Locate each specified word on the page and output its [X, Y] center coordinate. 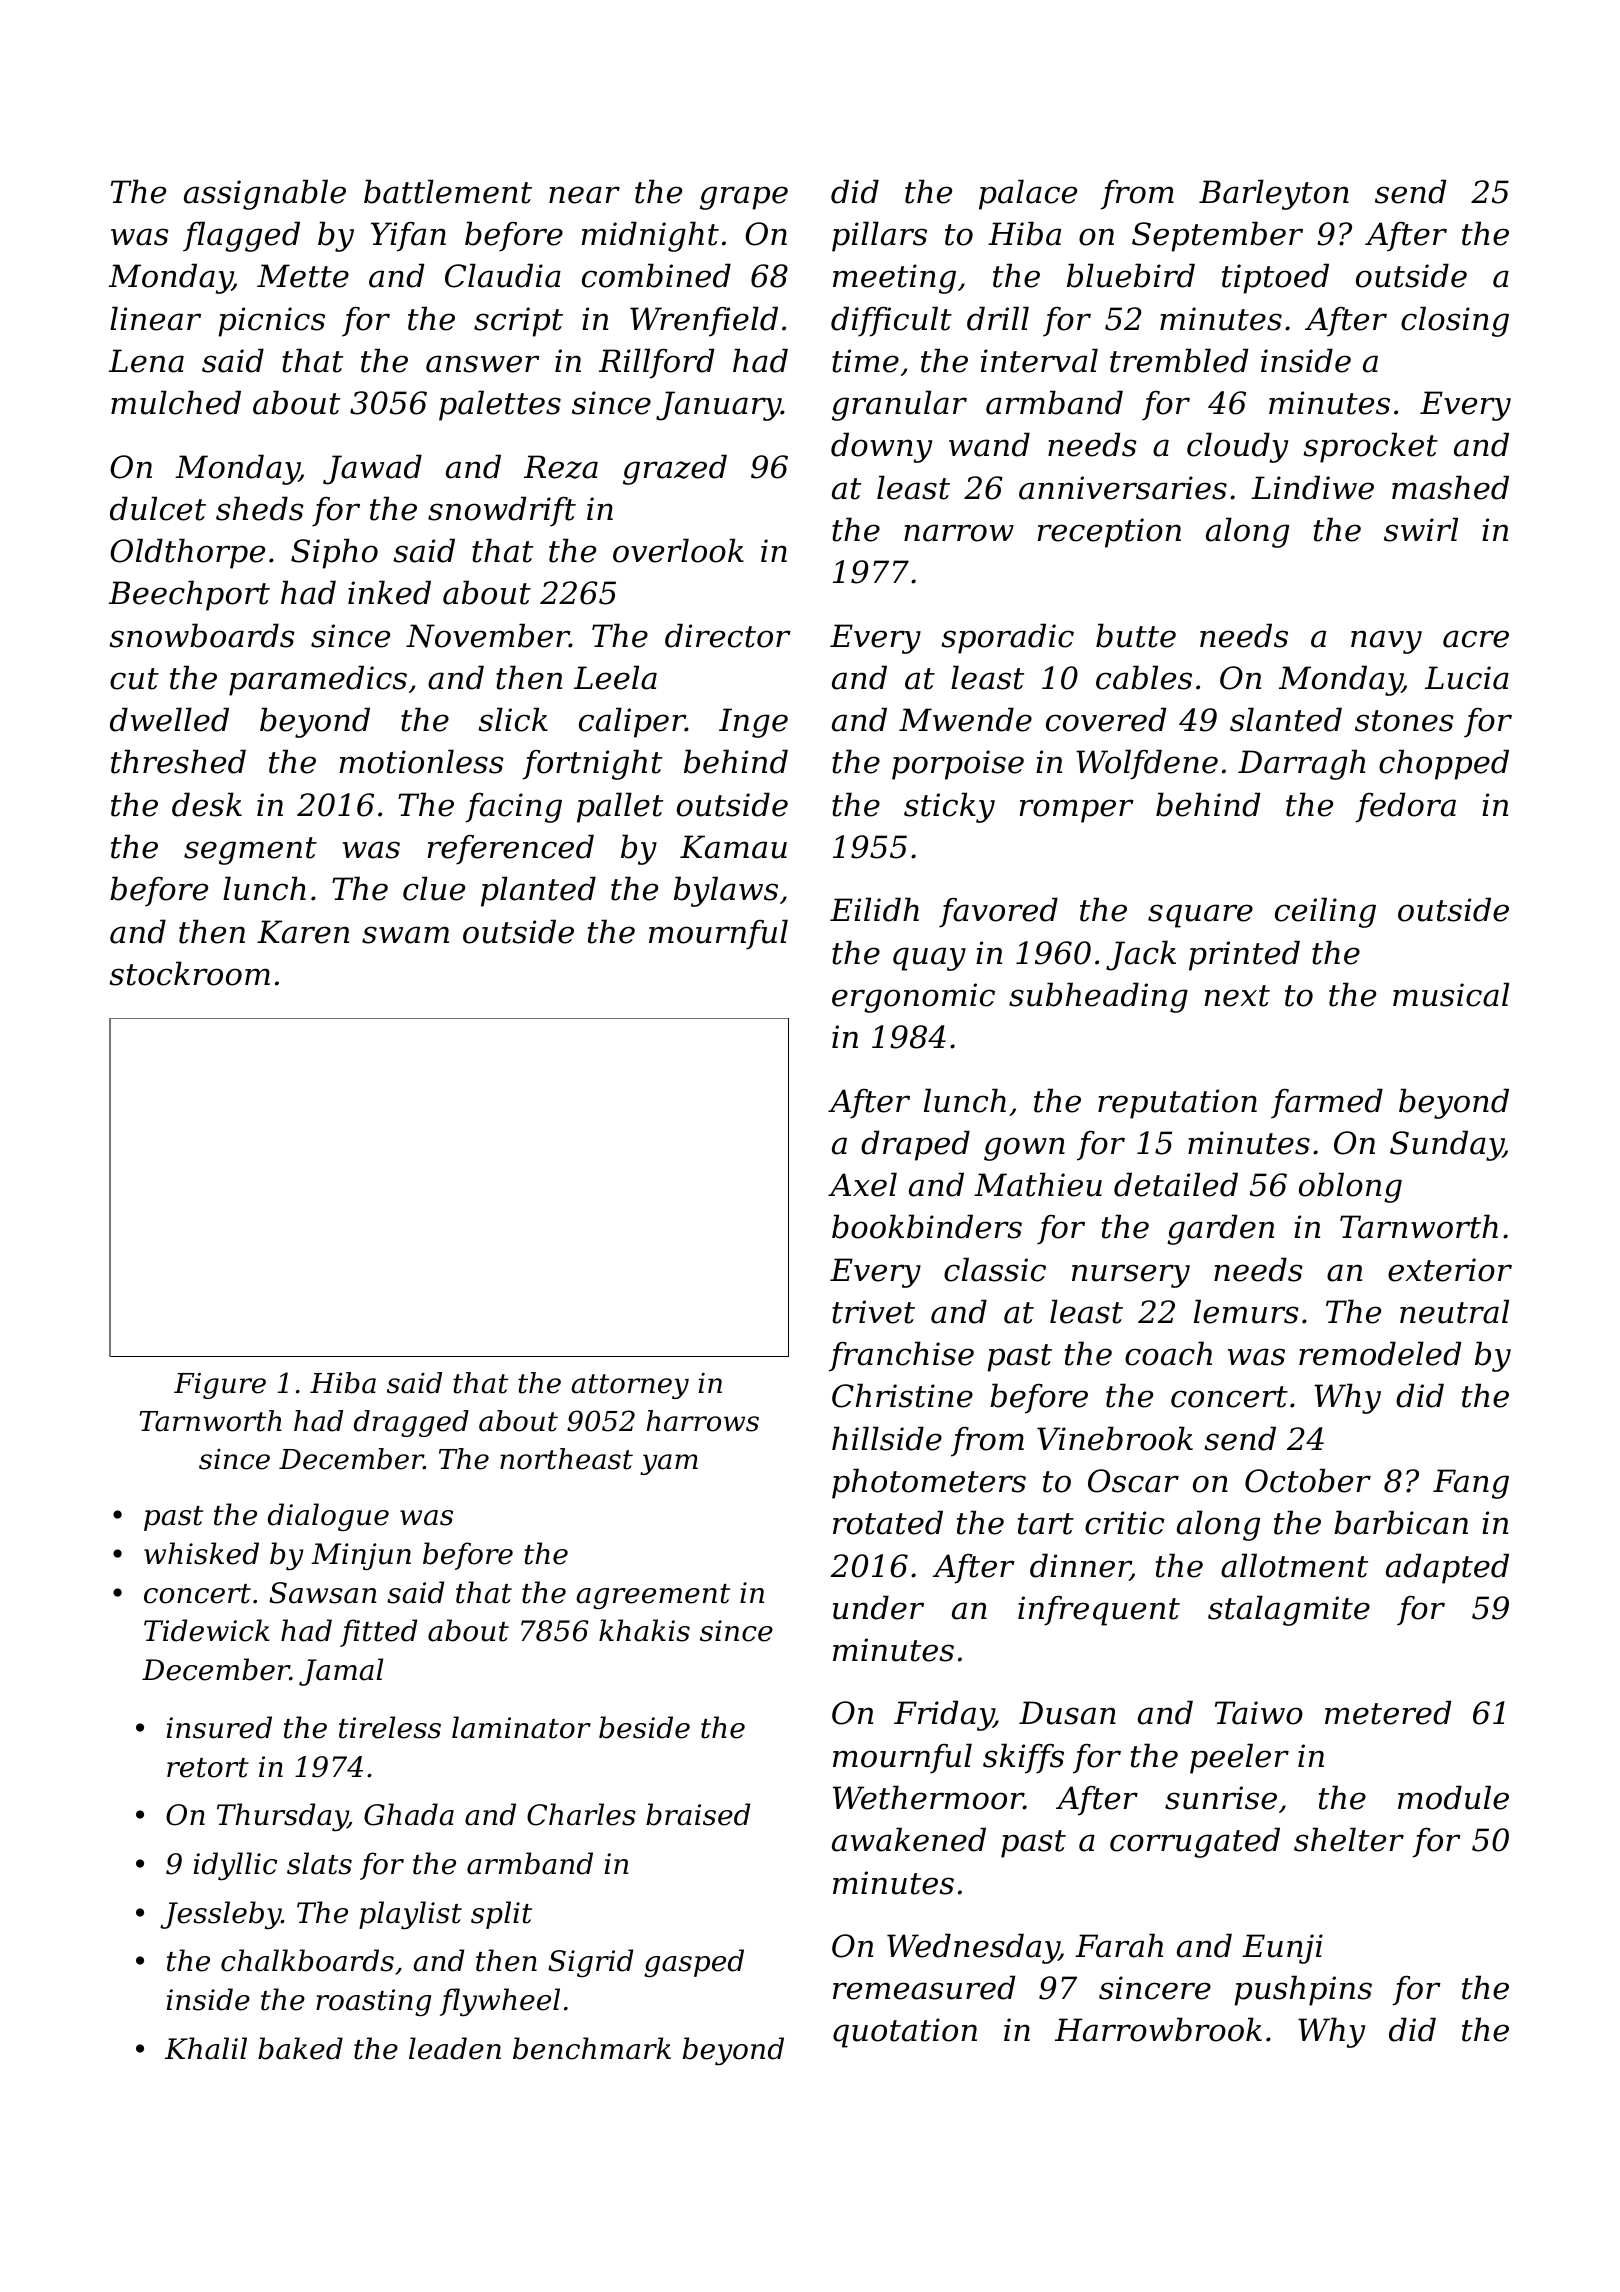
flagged [241, 236]
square [1200, 916]
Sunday [1446, 1145]
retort [208, 1768]
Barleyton [1274, 194]
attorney [630, 1386]
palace [1028, 194]
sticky [949, 807]
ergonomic [913, 998]
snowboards [202, 635]
